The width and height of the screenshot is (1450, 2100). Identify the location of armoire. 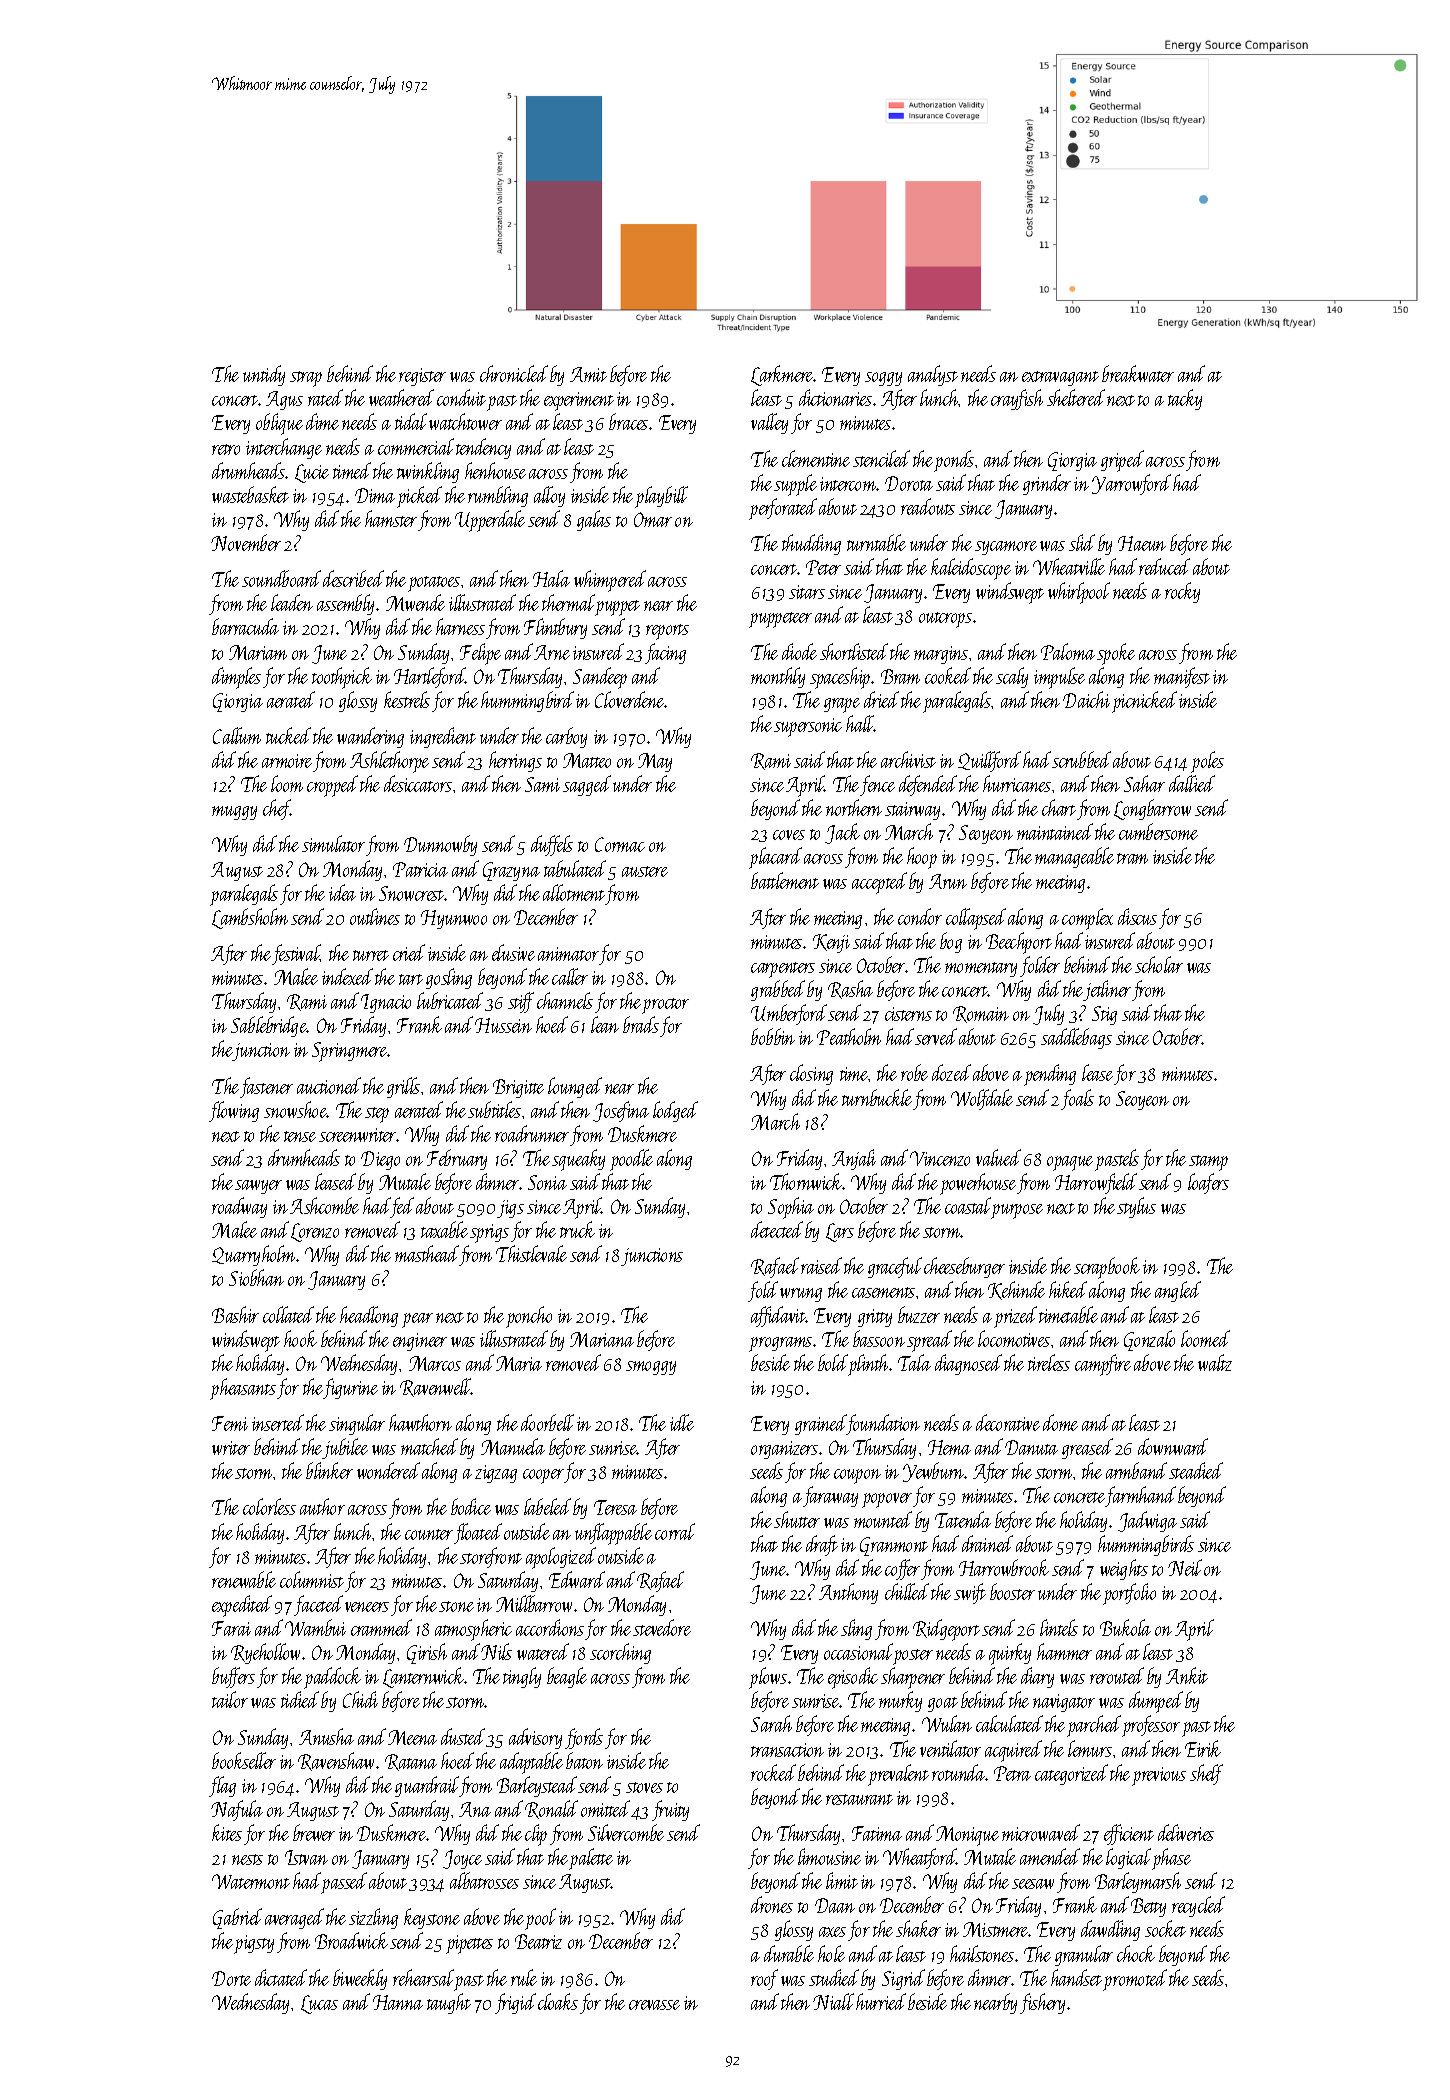
(287, 761).
